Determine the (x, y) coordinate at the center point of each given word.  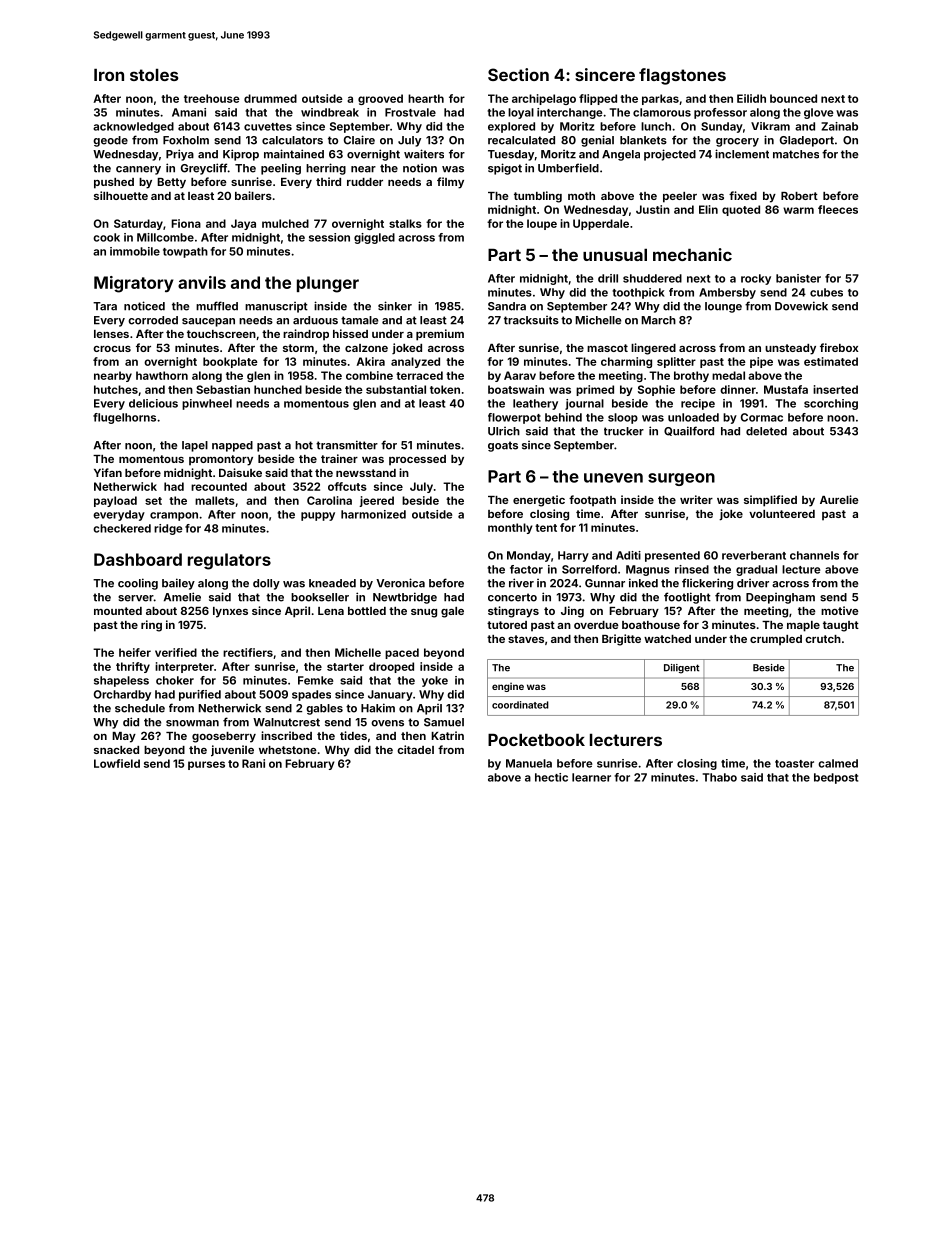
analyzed (415, 362)
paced (402, 653)
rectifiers (248, 652)
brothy (691, 376)
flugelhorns (124, 418)
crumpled (776, 640)
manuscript (276, 307)
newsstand (366, 473)
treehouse (212, 98)
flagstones (682, 76)
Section (518, 74)
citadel (415, 749)
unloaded (693, 417)
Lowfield (117, 763)
